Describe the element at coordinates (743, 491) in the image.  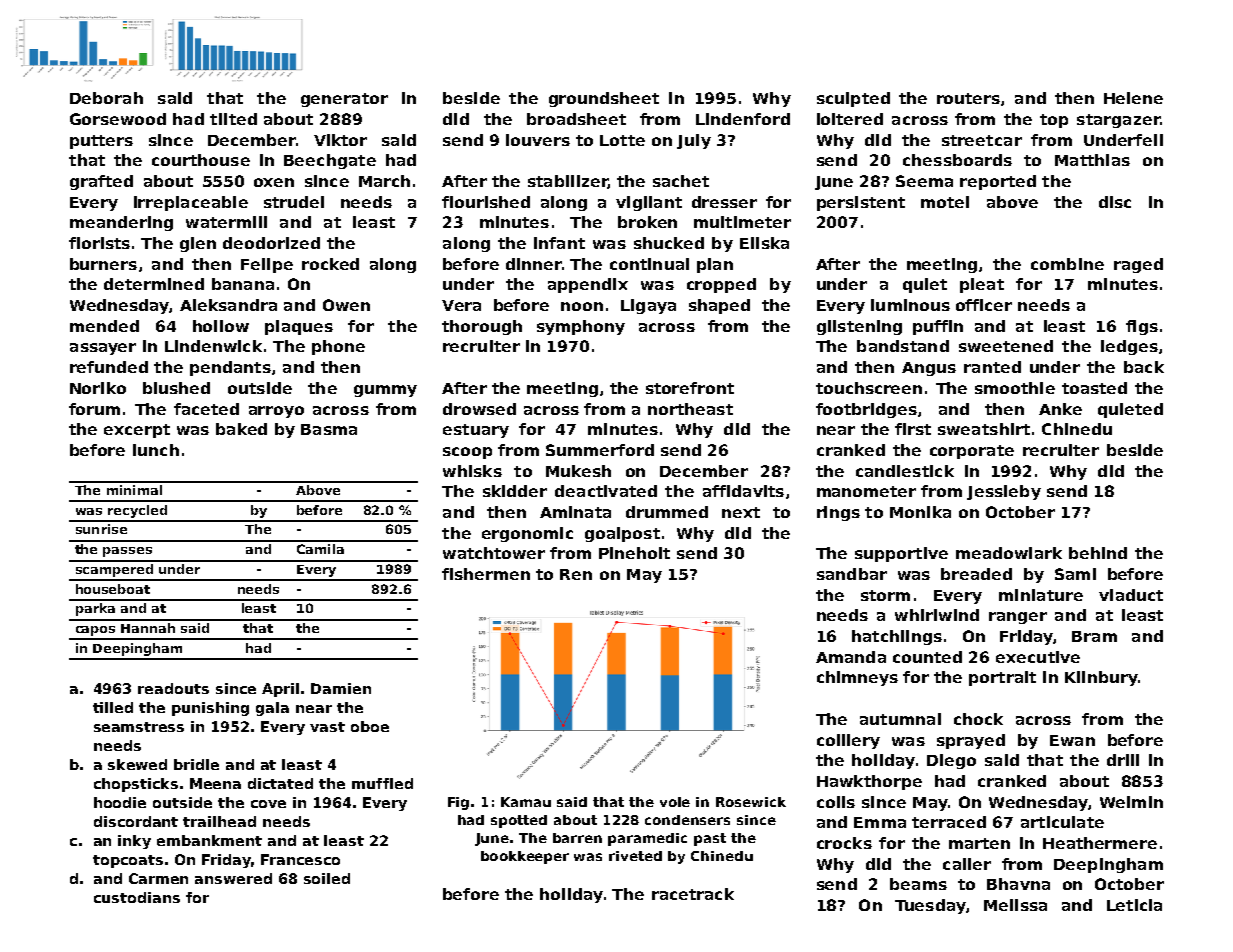
I see `affidavits` at that location.
